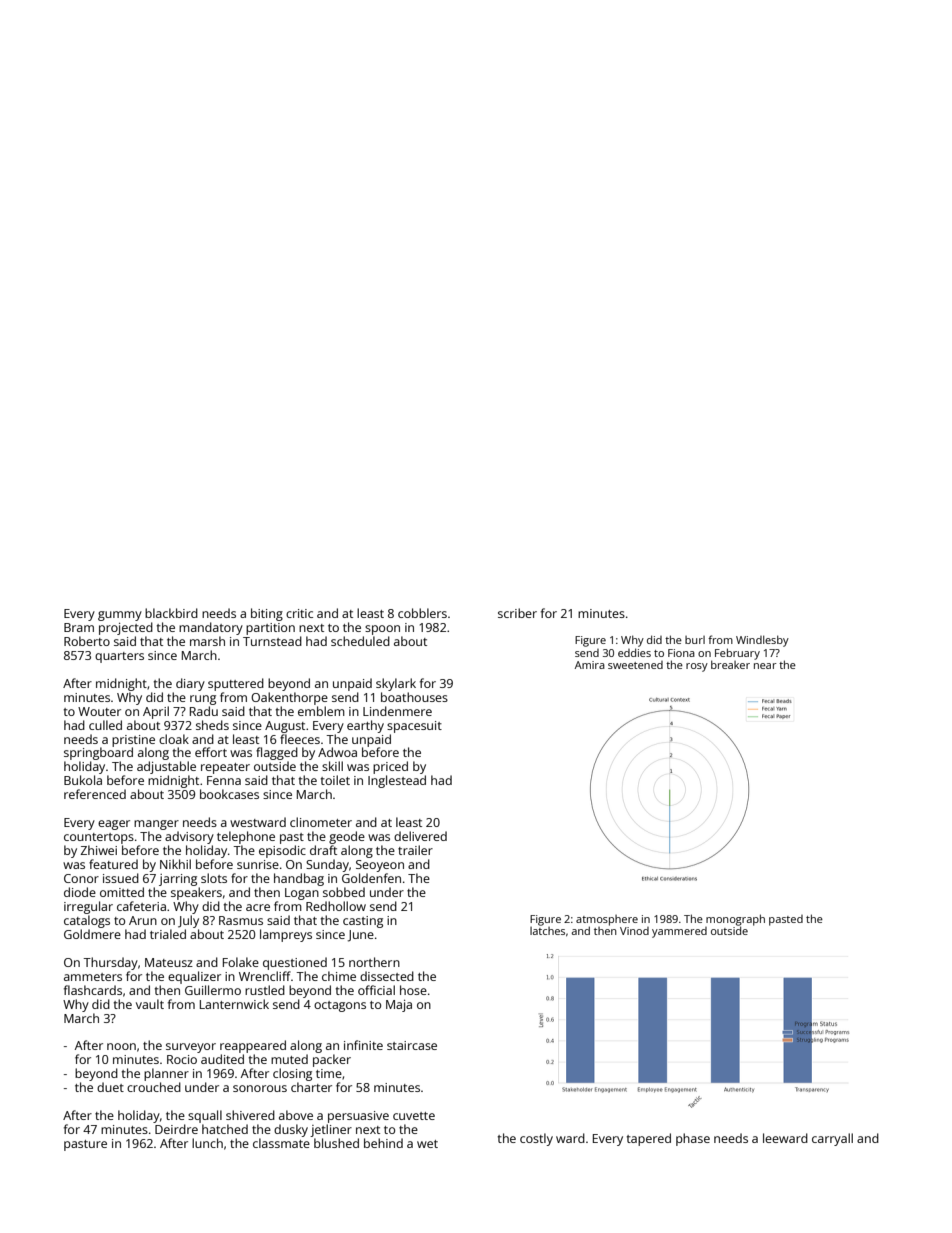 This document has width=952, height=1233. What do you see at coordinates (832, 1139) in the document?
I see `carryall` at bounding box center [832, 1139].
